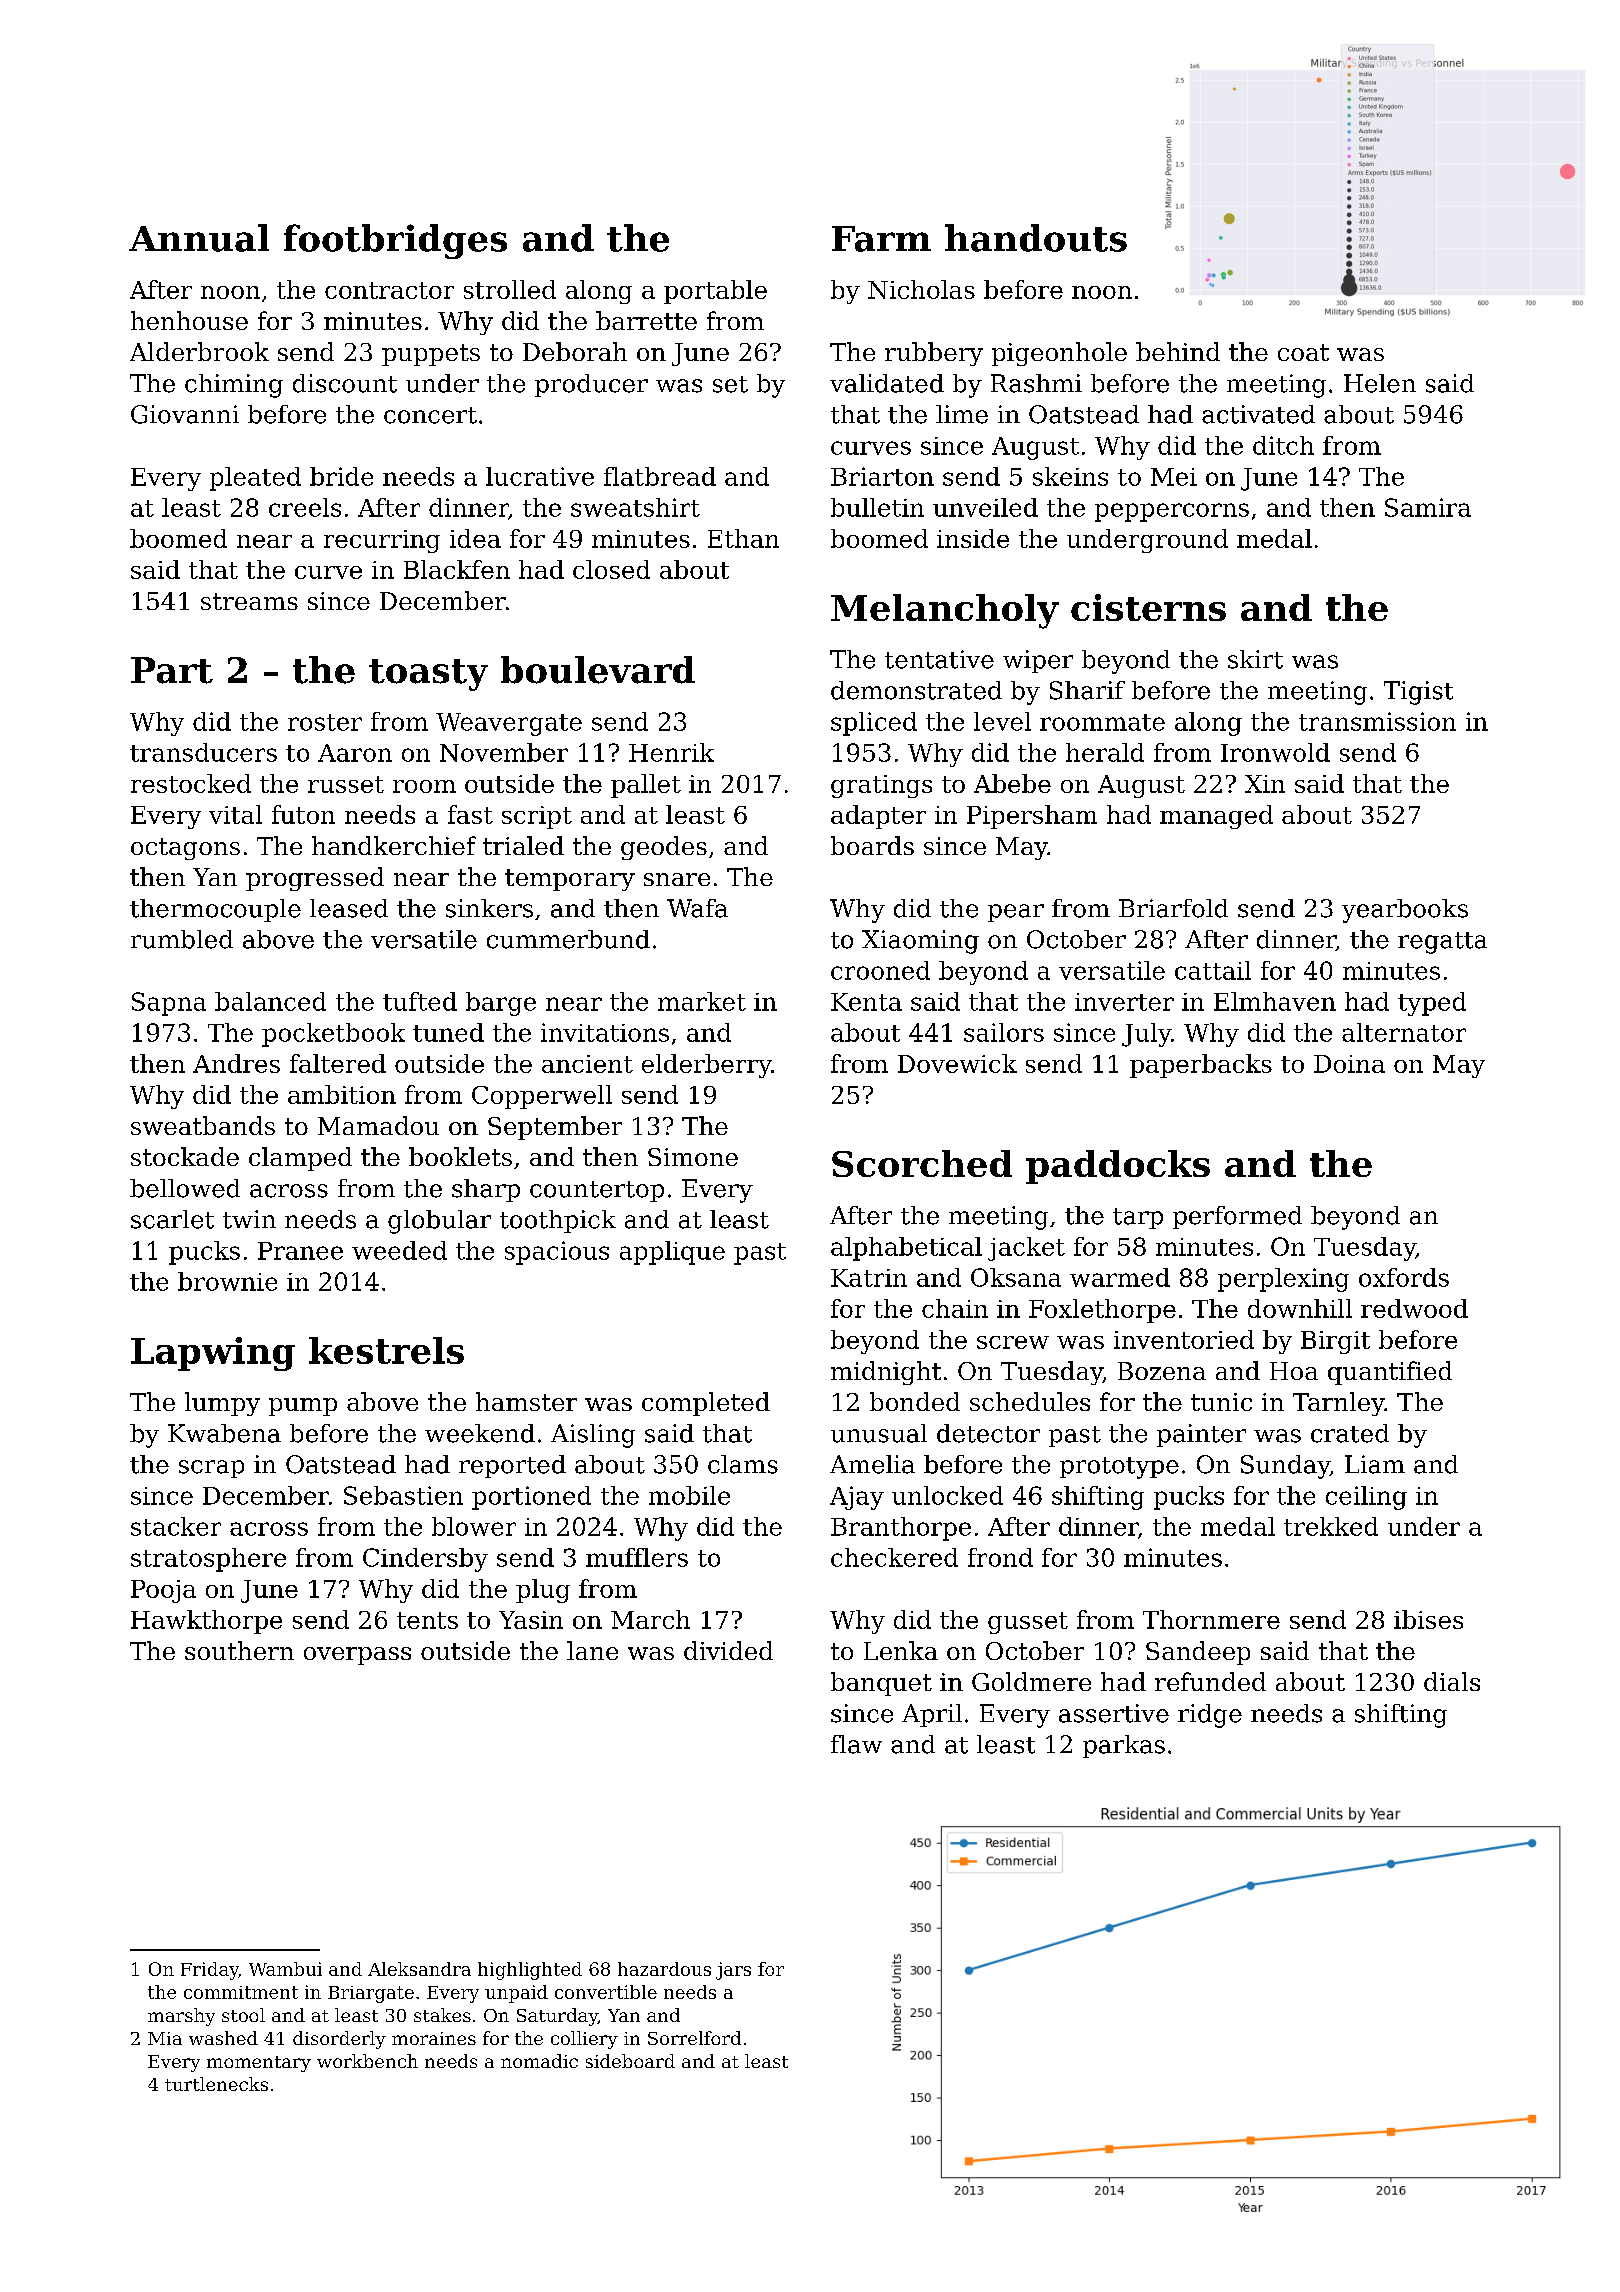 The width and height of the screenshot is (1620, 2292). I want to click on Wambui, so click(285, 1969).
